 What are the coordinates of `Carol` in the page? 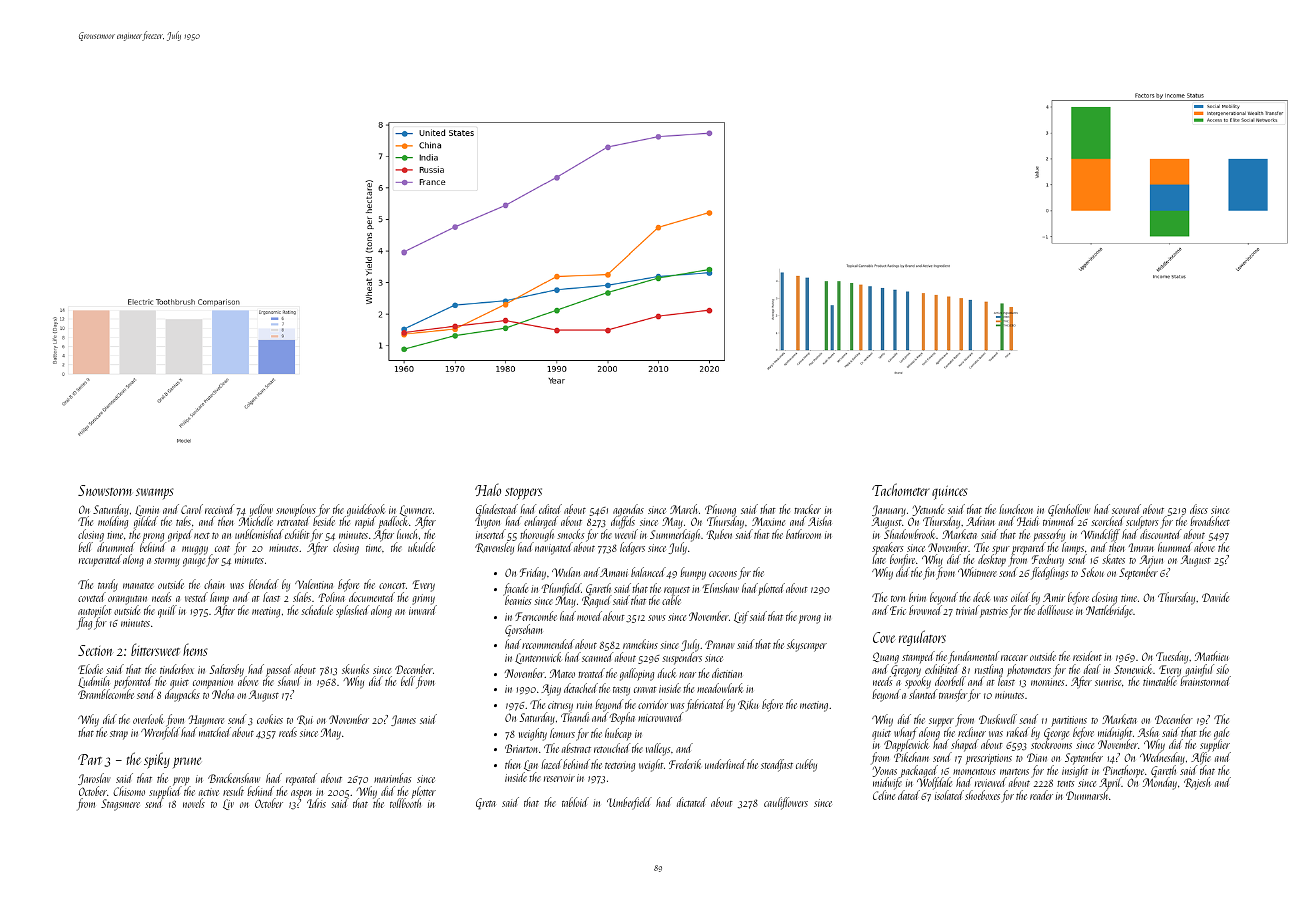 It's located at (192, 509).
